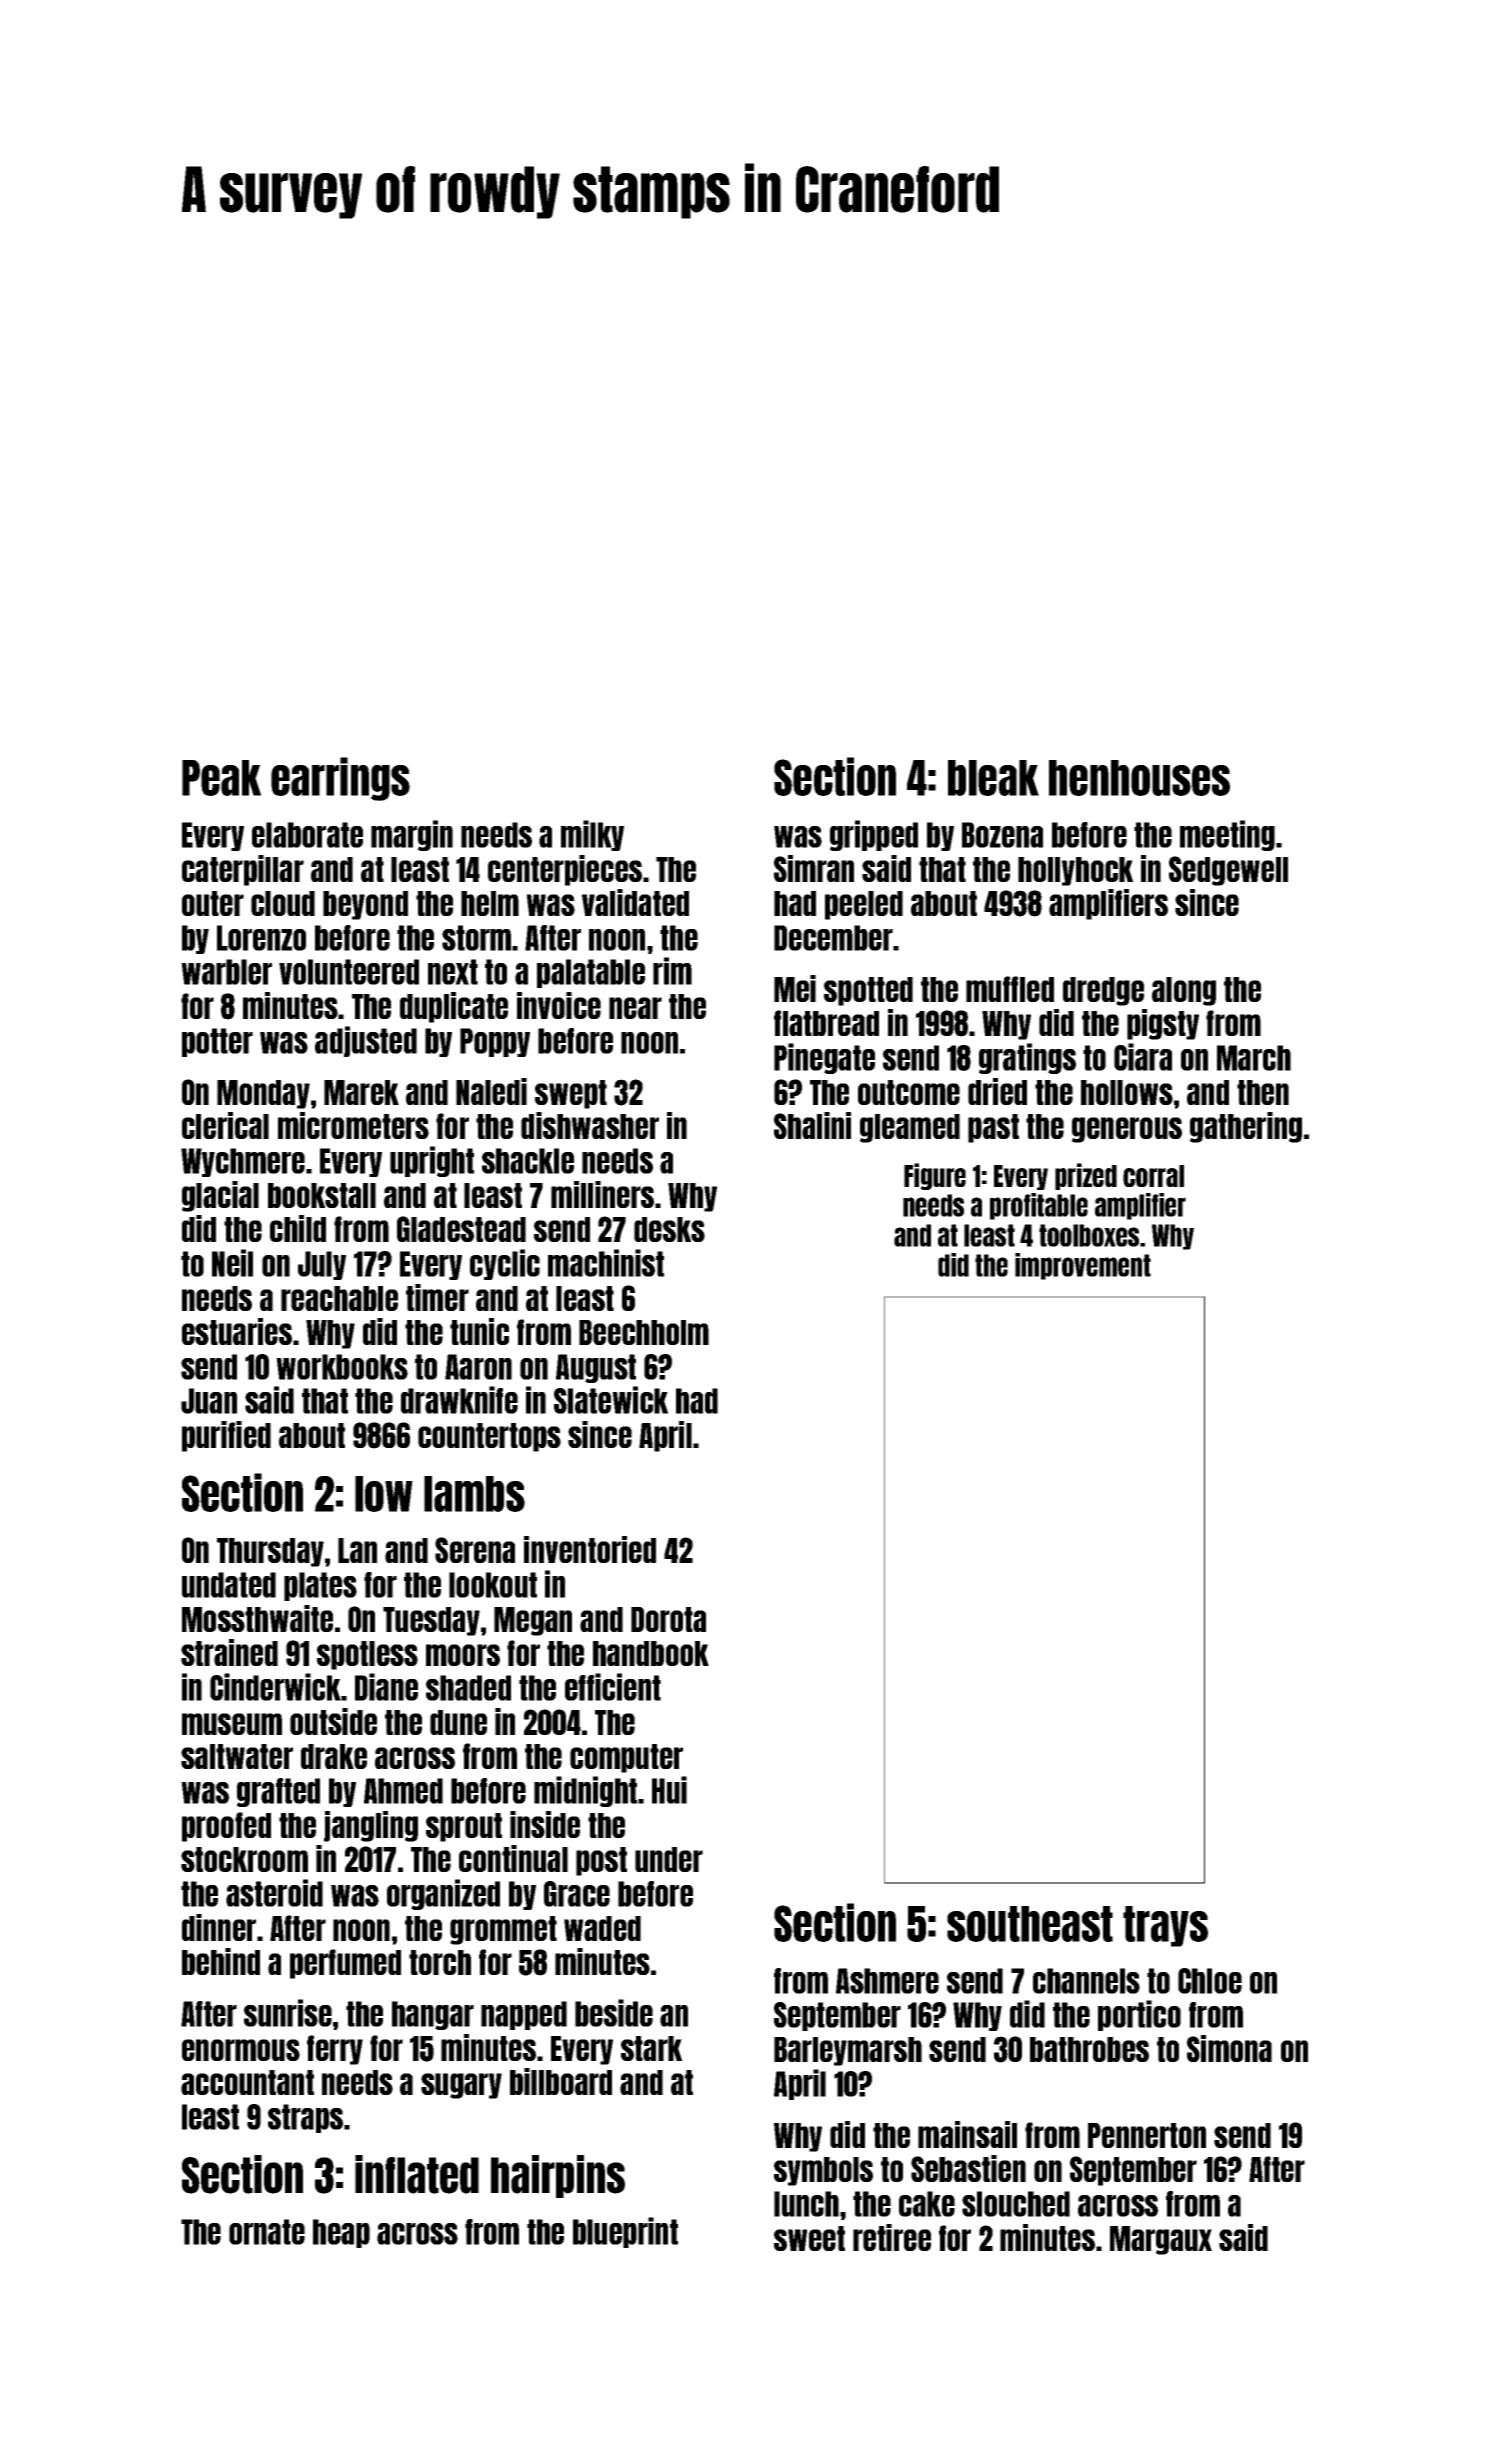 The image size is (1496, 2464). I want to click on trays, so click(1165, 1926).
